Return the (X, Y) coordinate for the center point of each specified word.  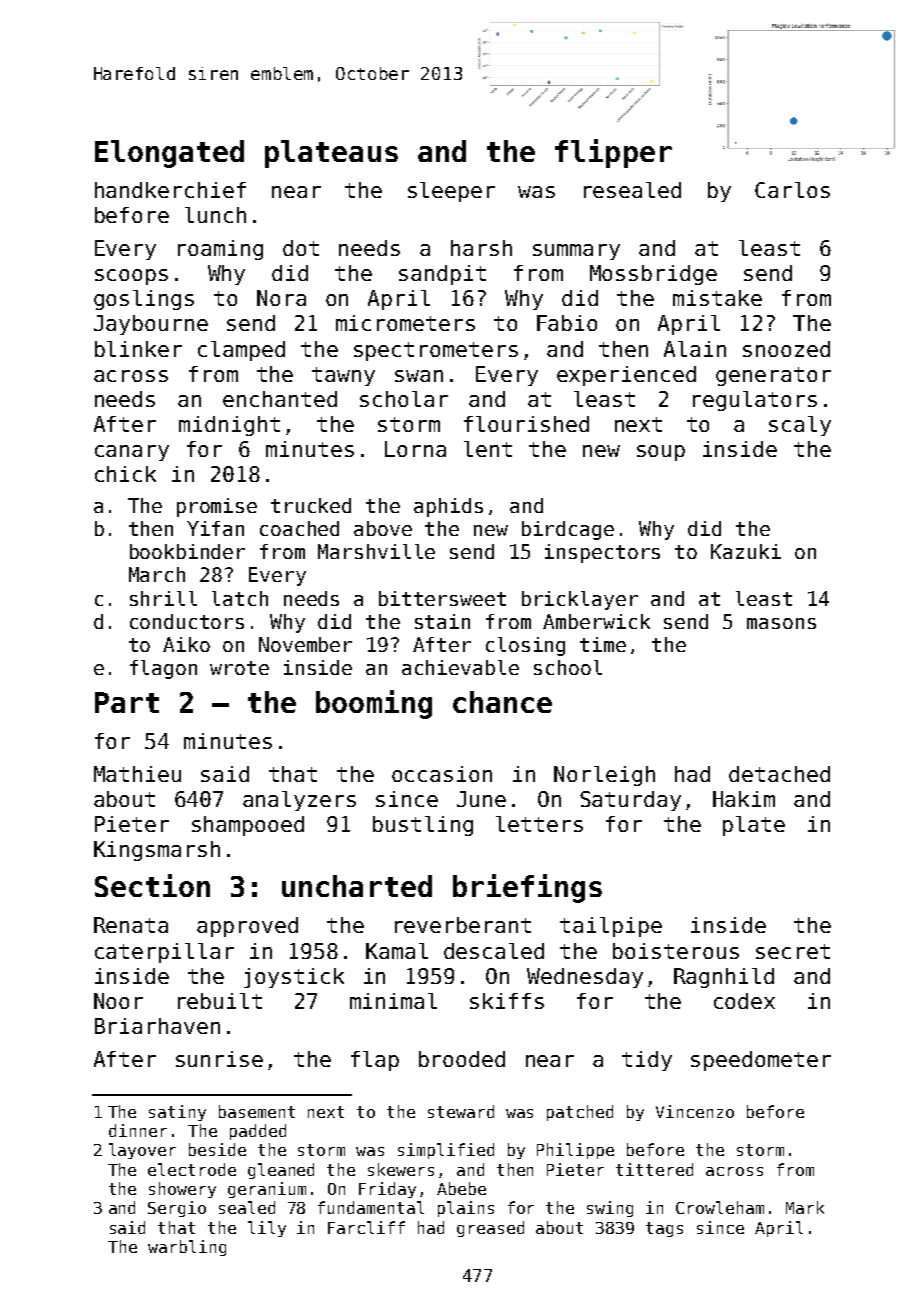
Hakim (744, 799)
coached (299, 528)
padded (258, 1132)
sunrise (219, 1059)
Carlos (792, 190)
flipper (613, 153)
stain (442, 621)
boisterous (676, 951)
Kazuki (746, 551)
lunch (215, 215)
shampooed (248, 826)
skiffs (507, 1001)
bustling (423, 826)
